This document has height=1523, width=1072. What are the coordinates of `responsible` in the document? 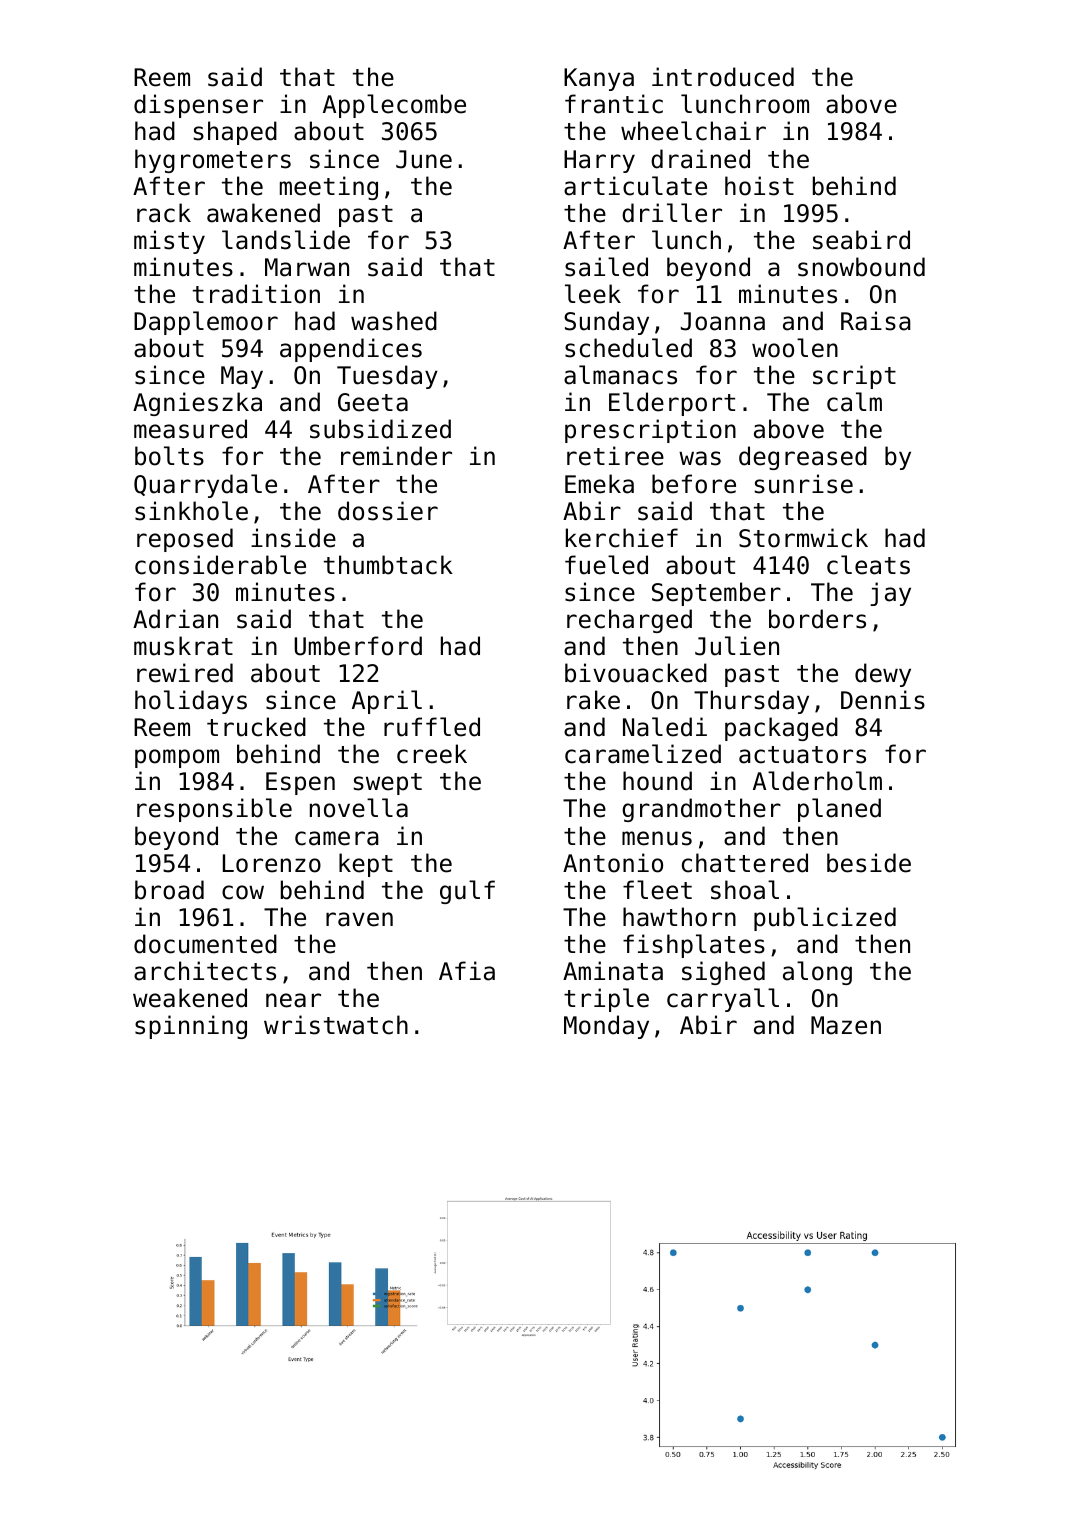 It's located at (214, 810).
